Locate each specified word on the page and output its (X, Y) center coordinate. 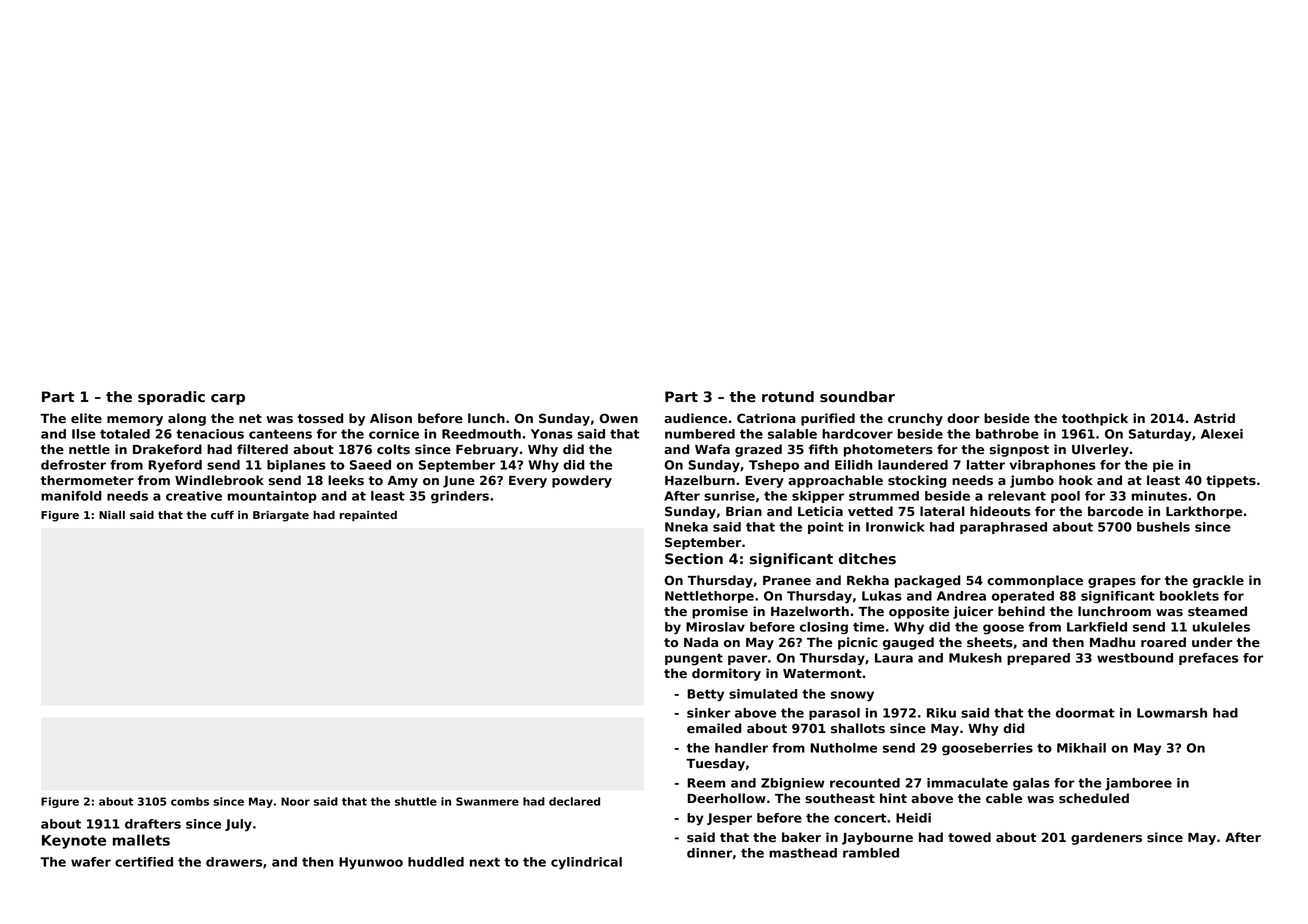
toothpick (1095, 419)
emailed (714, 728)
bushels (1163, 527)
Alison (391, 418)
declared (574, 801)
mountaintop (272, 497)
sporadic (171, 398)
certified (144, 862)
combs (190, 801)
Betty (705, 695)
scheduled (1094, 798)
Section (694, 558)
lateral (942, 511)
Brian (744, 511)
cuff (222, 514)
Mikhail (1081, 748)
